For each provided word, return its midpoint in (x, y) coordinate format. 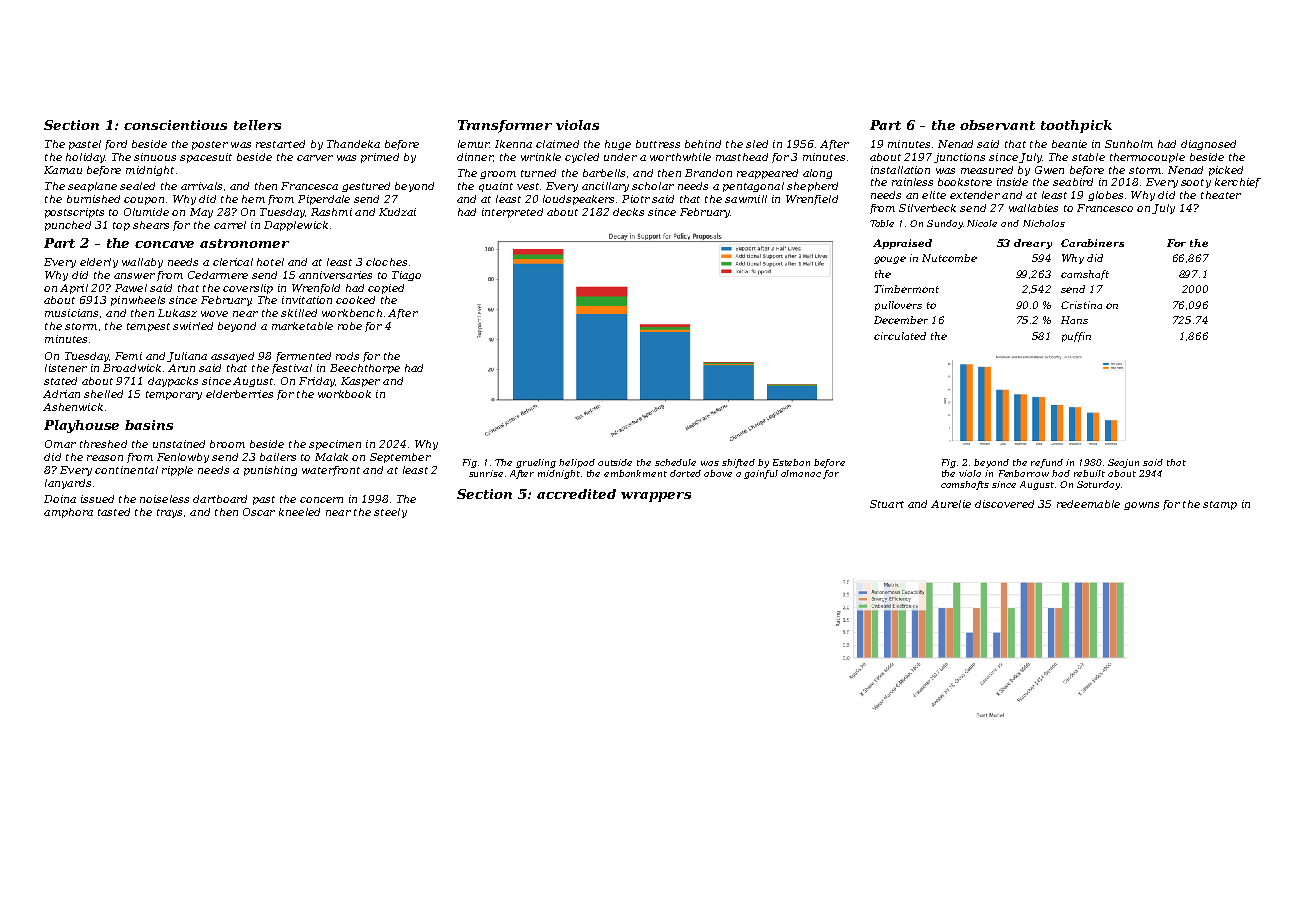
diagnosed (1208, 145)
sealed (137, 186)
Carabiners (1092, 243)
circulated (900, 336)
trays (169, 513)
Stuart (887, 504)
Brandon (708, 173)
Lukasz (177, 313)
